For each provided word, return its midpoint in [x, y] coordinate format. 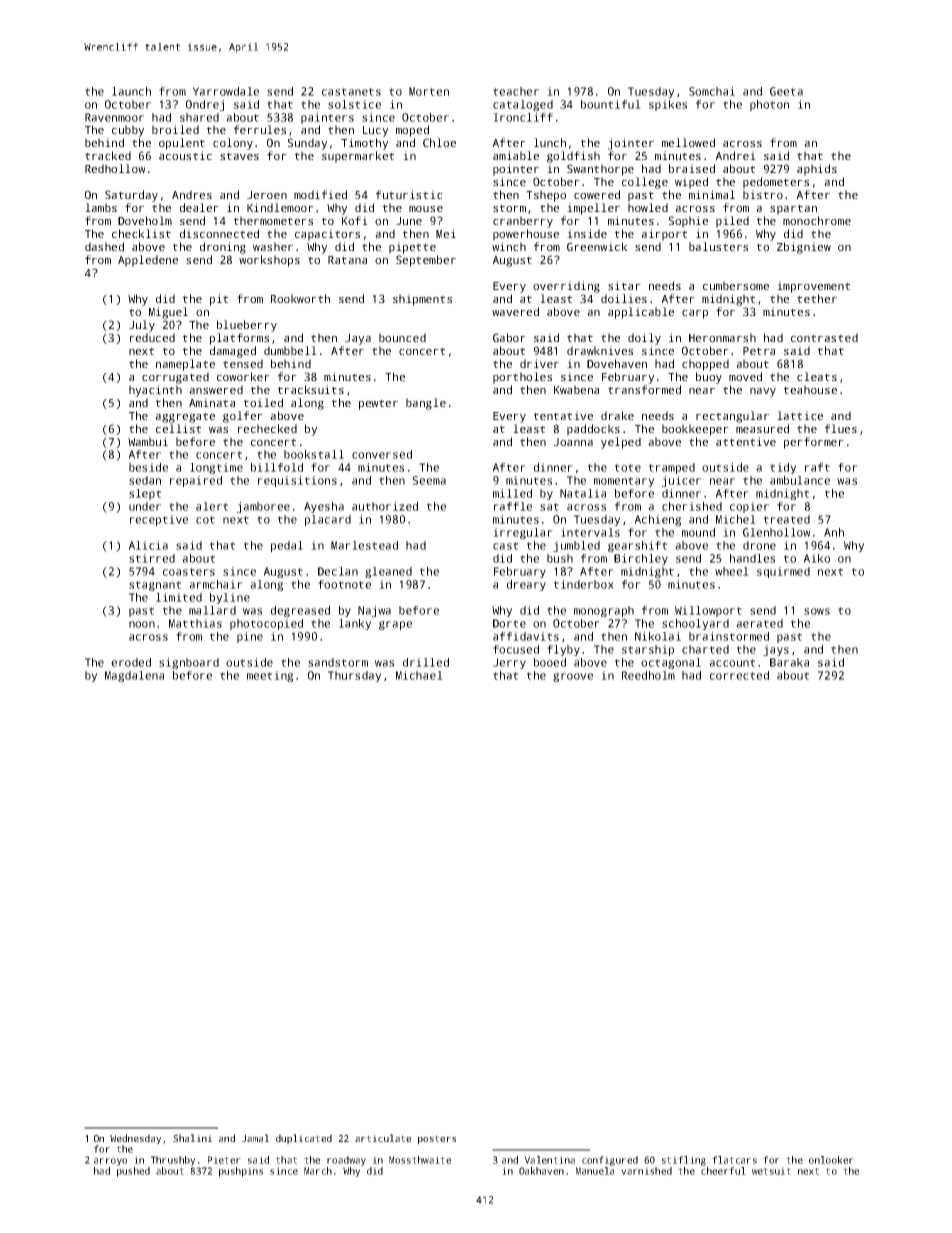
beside [148, 467]
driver [539, 363]
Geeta [786, 91]
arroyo [110, 1162]
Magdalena [134, 676]
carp [695, 314]
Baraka [789, 662]
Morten [429, 91]
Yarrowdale [226, 91]
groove [573, 677]
